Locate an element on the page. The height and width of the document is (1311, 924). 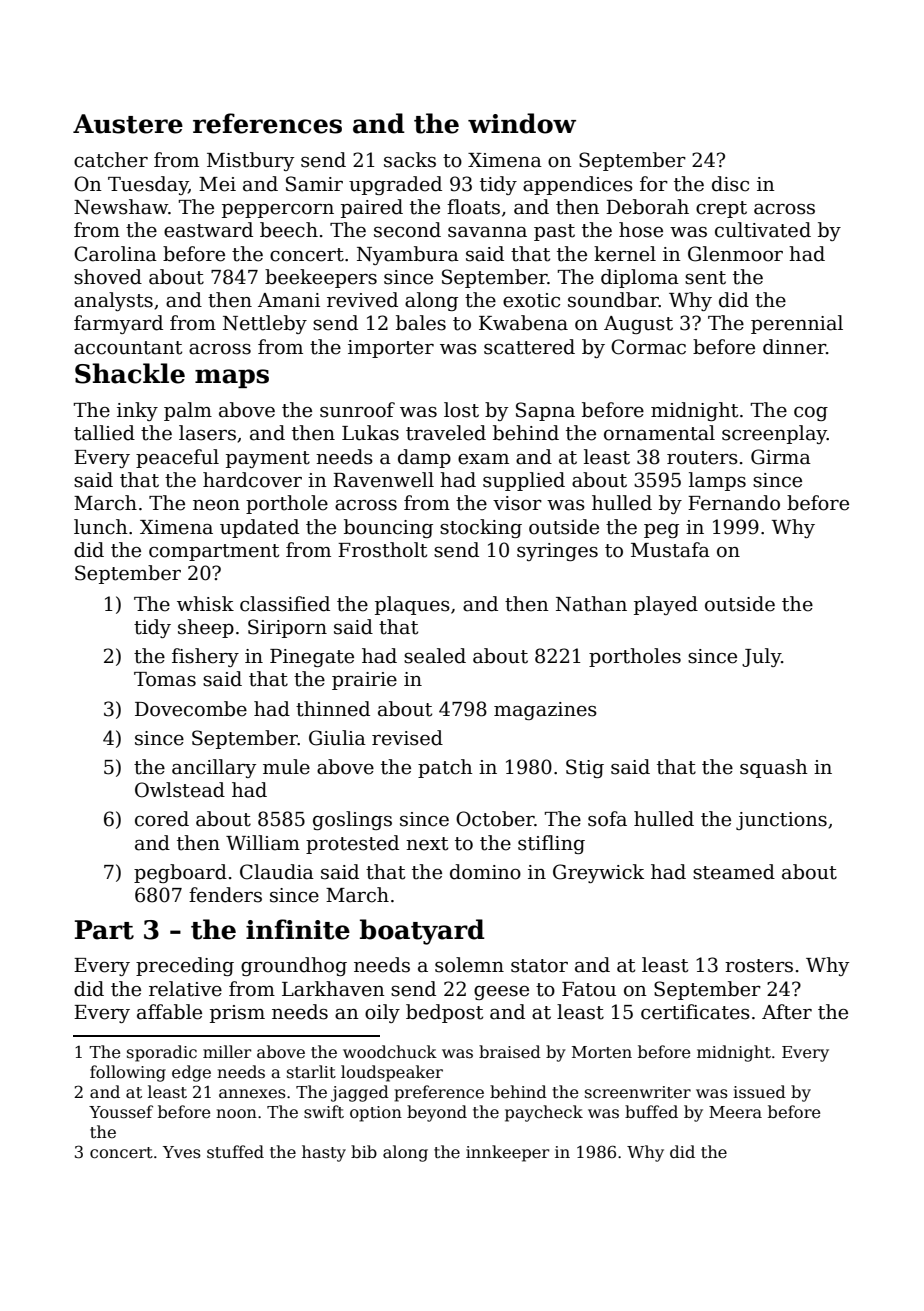
steamed is located at coordinates (734, 872).
